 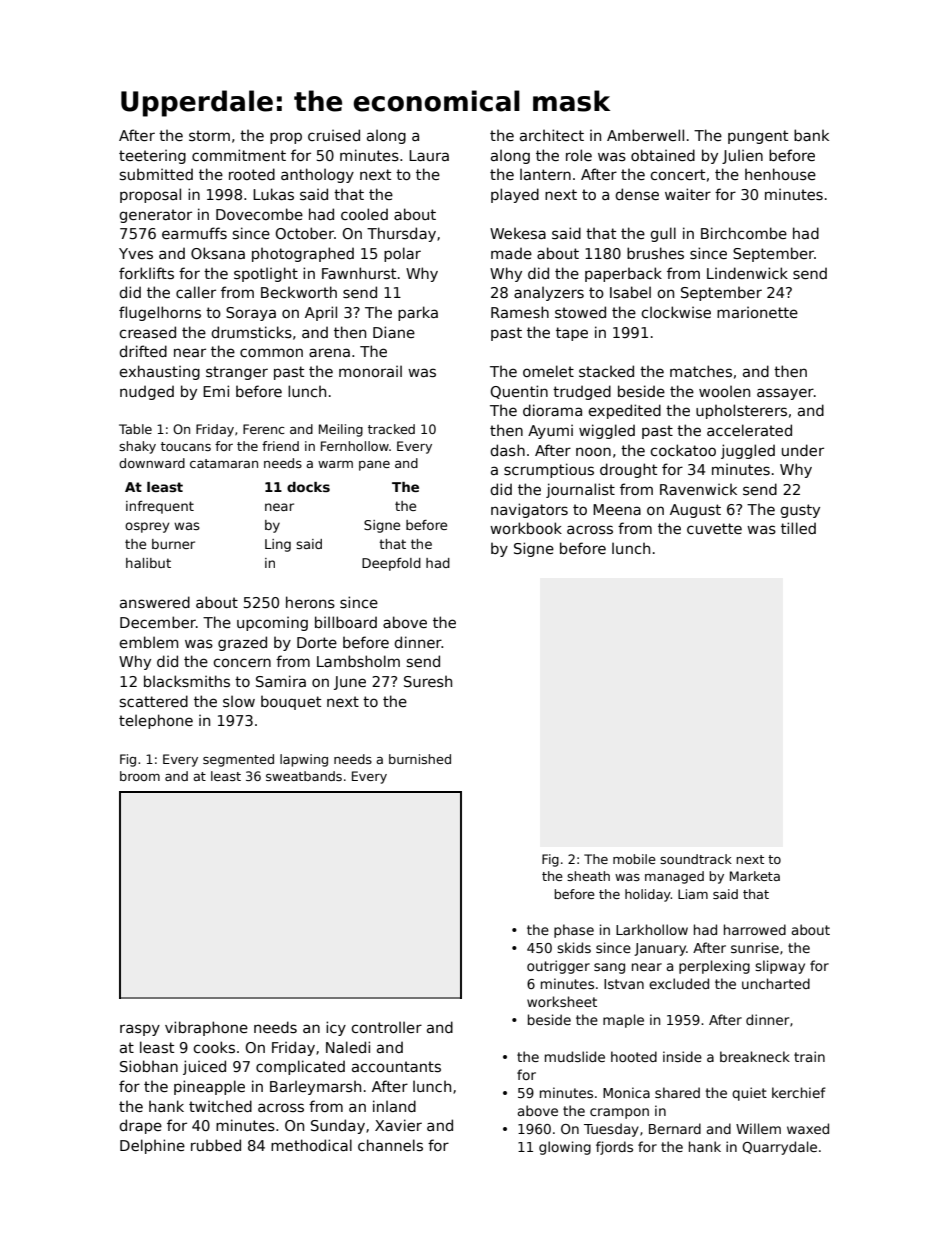 What do you see at coordinates (572, 334) in the screenshot?
I see `tape` at bounding box center [572, 334].
